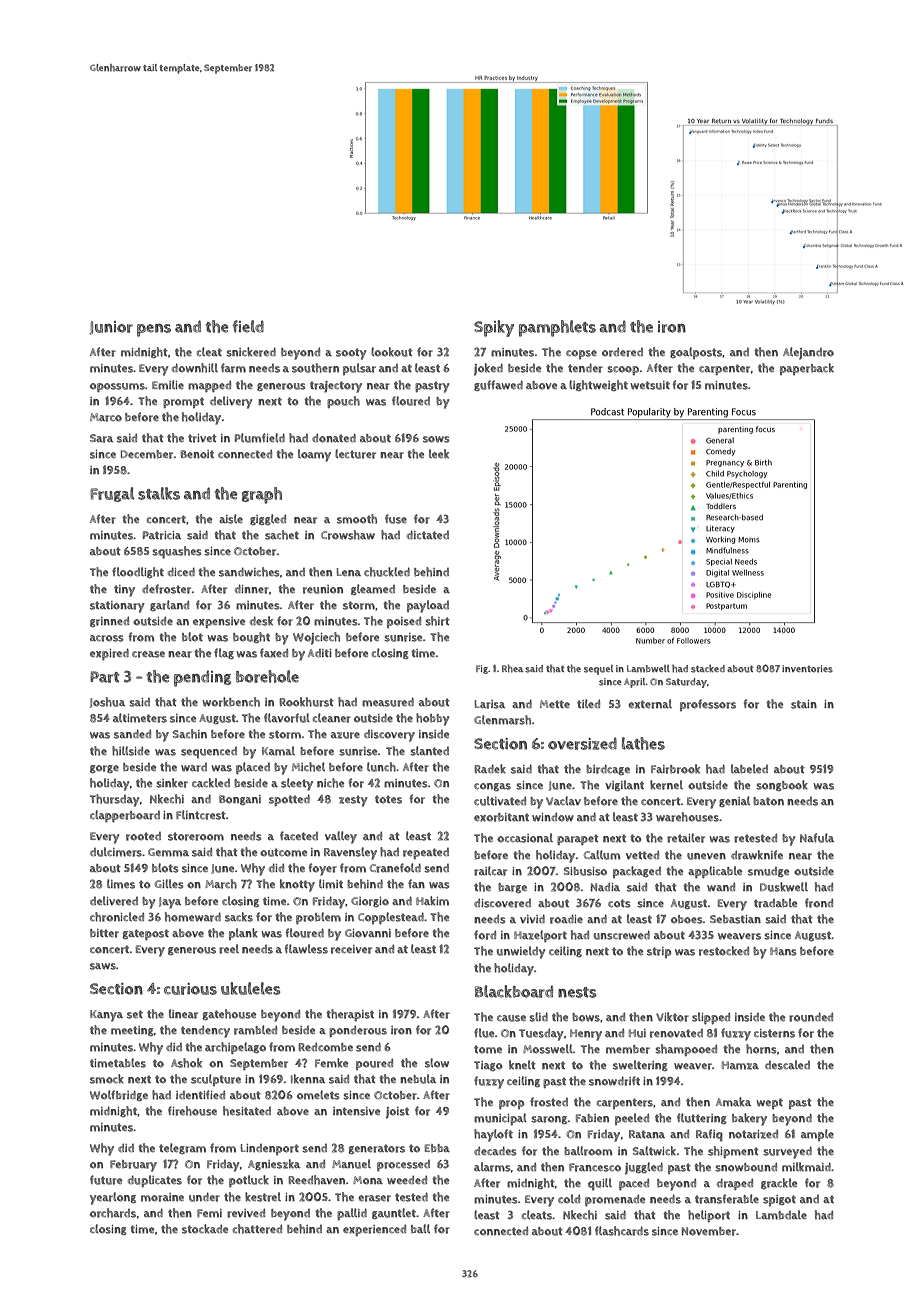  Describe the element at coordinates (514, 991) in the image. I see `Blackboard` at that location.
